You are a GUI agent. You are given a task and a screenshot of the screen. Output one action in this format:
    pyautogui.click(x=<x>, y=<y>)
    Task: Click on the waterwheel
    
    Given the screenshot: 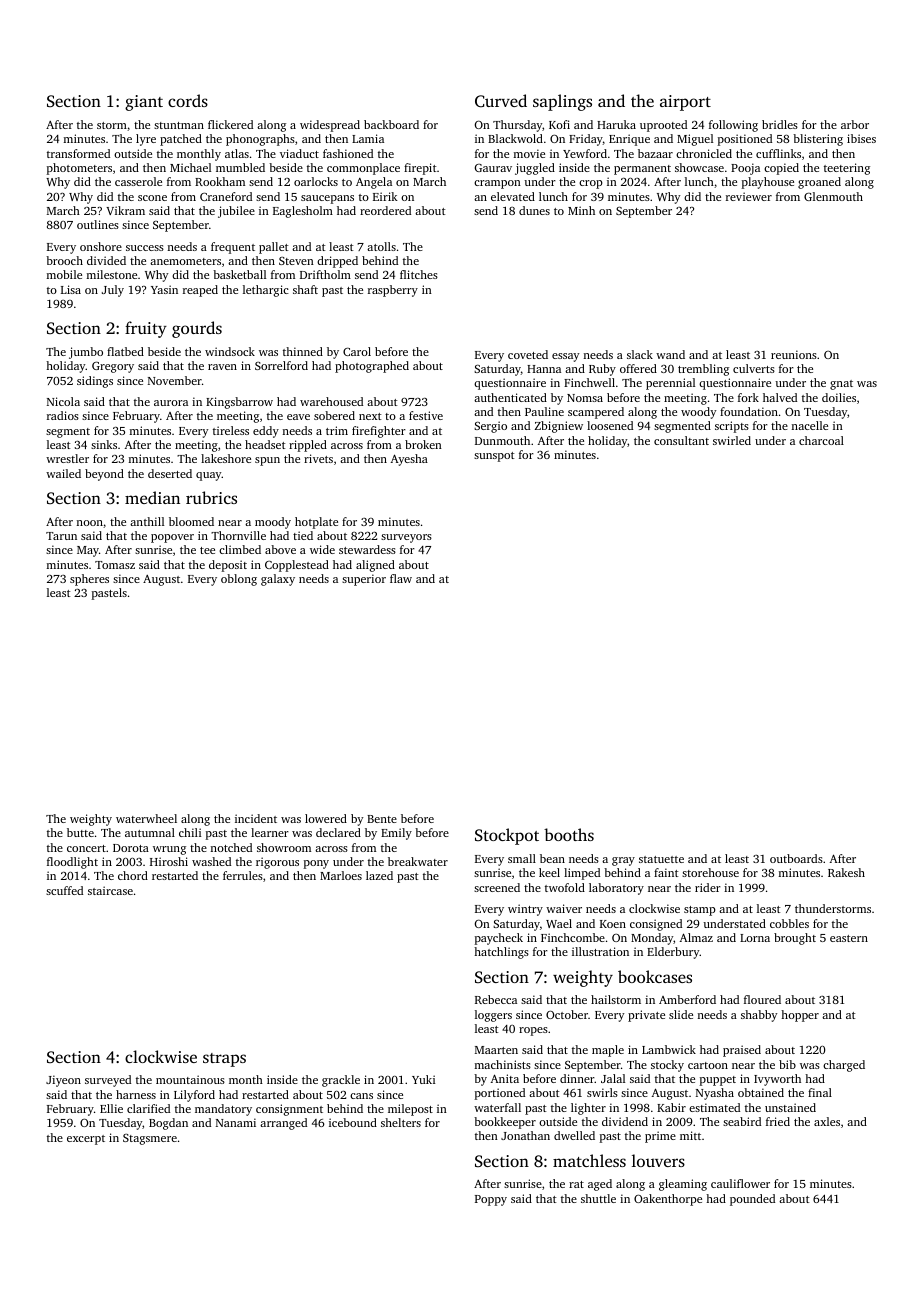 What is the action you would take?
    pyautogui.click(x=146, y=818)
